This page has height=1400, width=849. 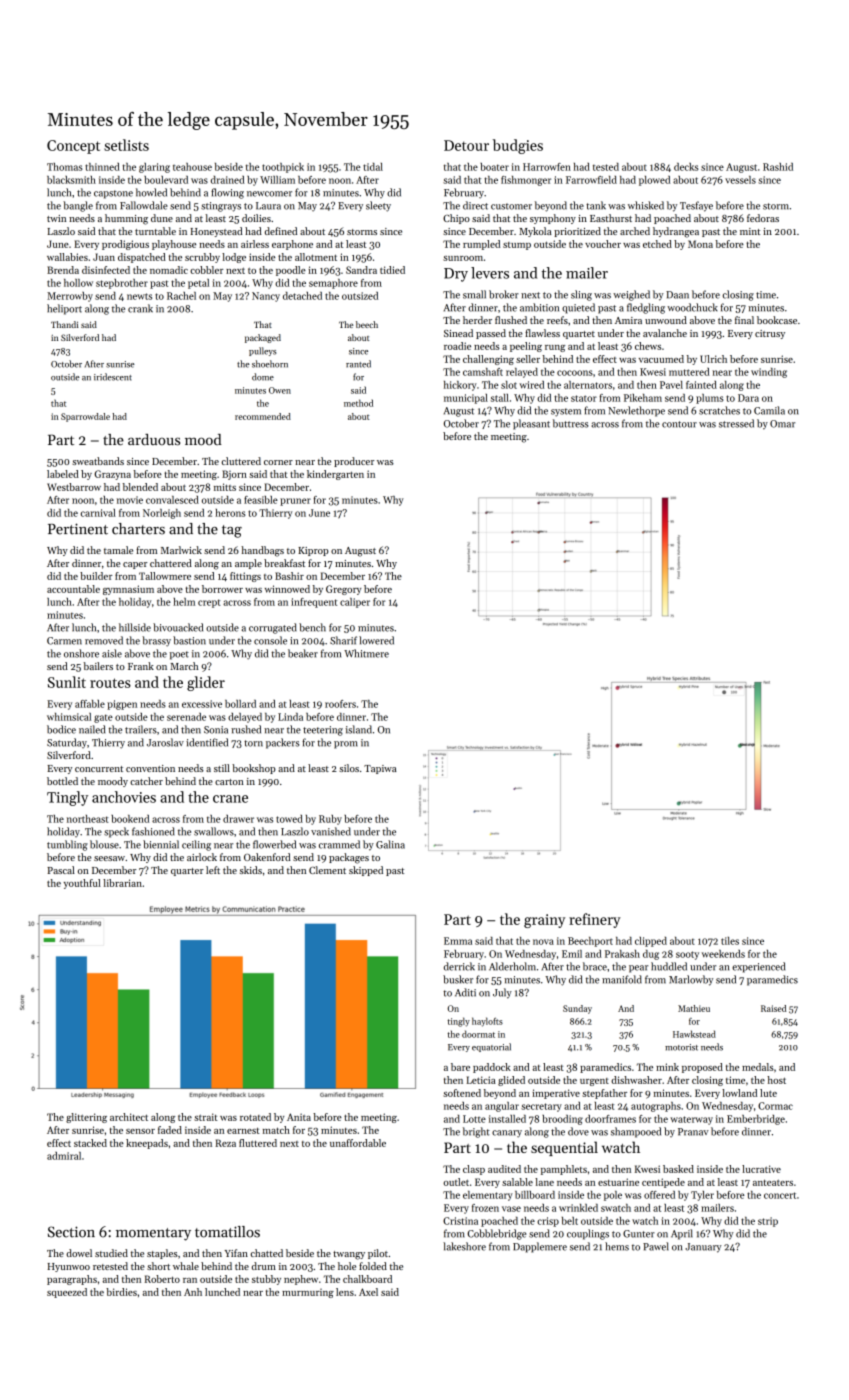 What do you see at coordinates (380, 769) in the page?
I see `Tapiwa` at bounding box center [380, 769].
